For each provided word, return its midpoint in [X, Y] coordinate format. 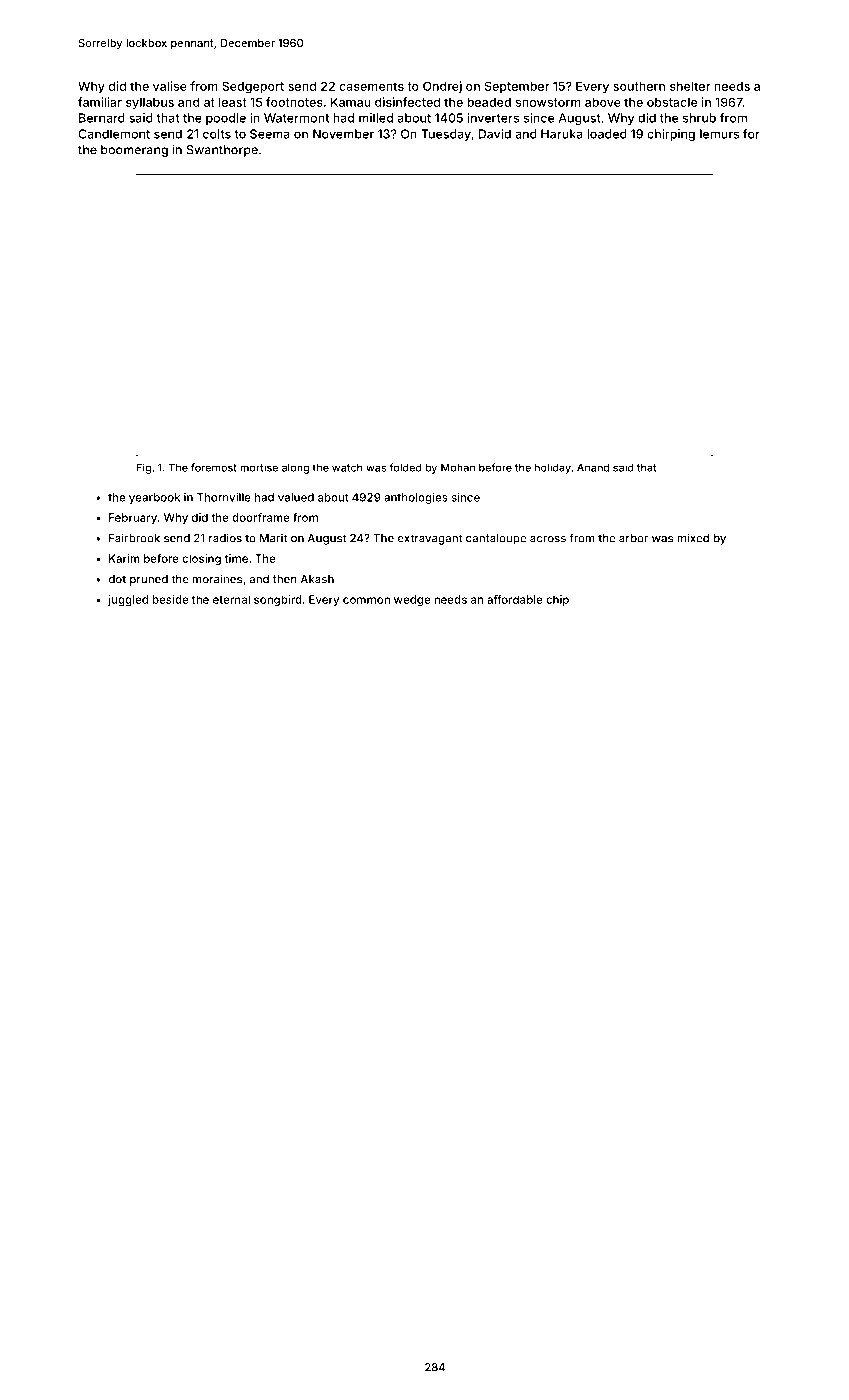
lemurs [719, 134]
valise [170, 86]
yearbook [154, 498]
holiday [553, 468]
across [548, 539]
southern [639, 86]
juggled [128, 600]
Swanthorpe [222, 151]
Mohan [458, 467]
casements [371, 86]
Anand [593, 467]
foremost [214, 467]
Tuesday [446, 135]
